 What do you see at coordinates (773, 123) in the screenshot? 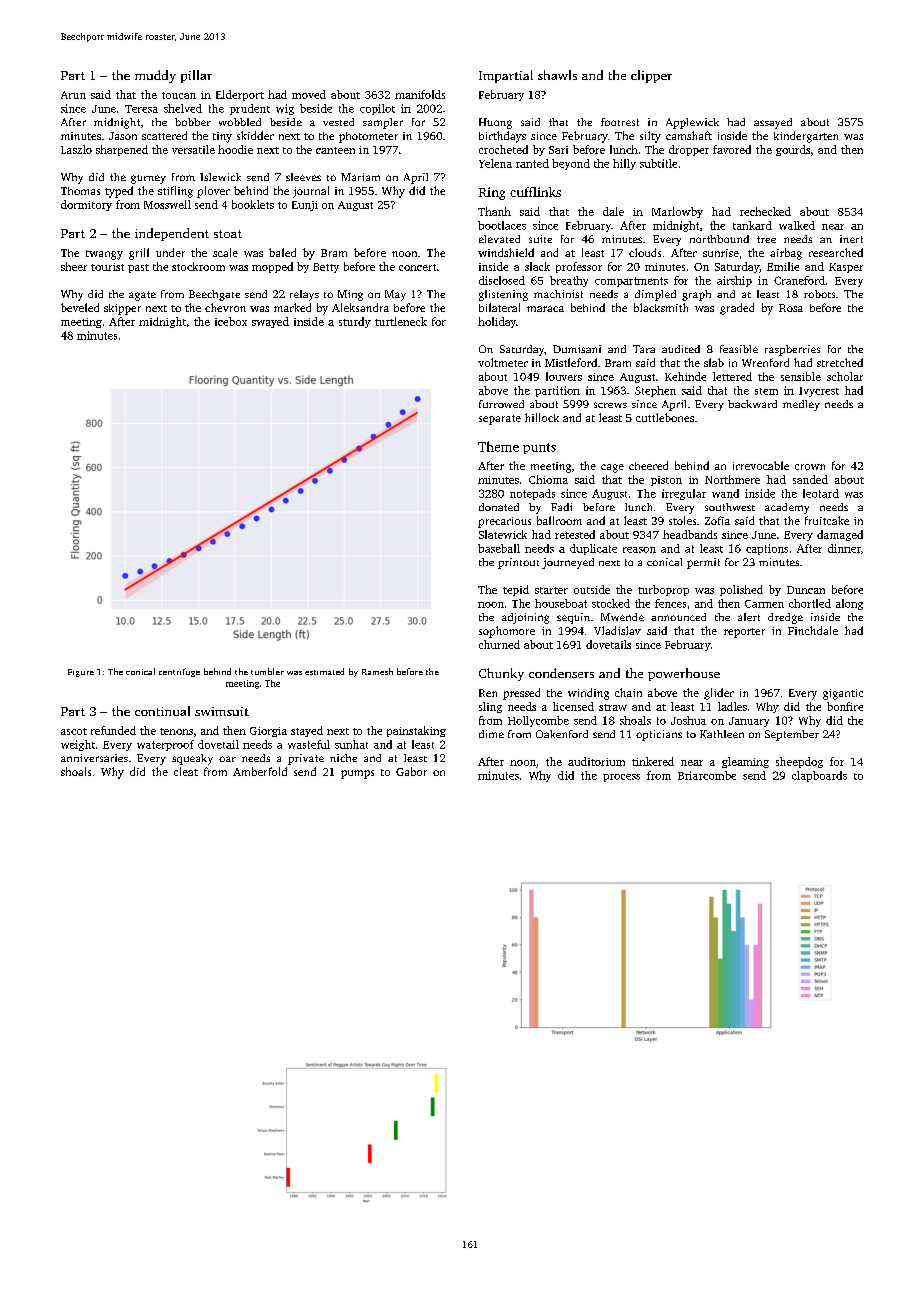
I see `assayed` at bounding box center [773, 123].
